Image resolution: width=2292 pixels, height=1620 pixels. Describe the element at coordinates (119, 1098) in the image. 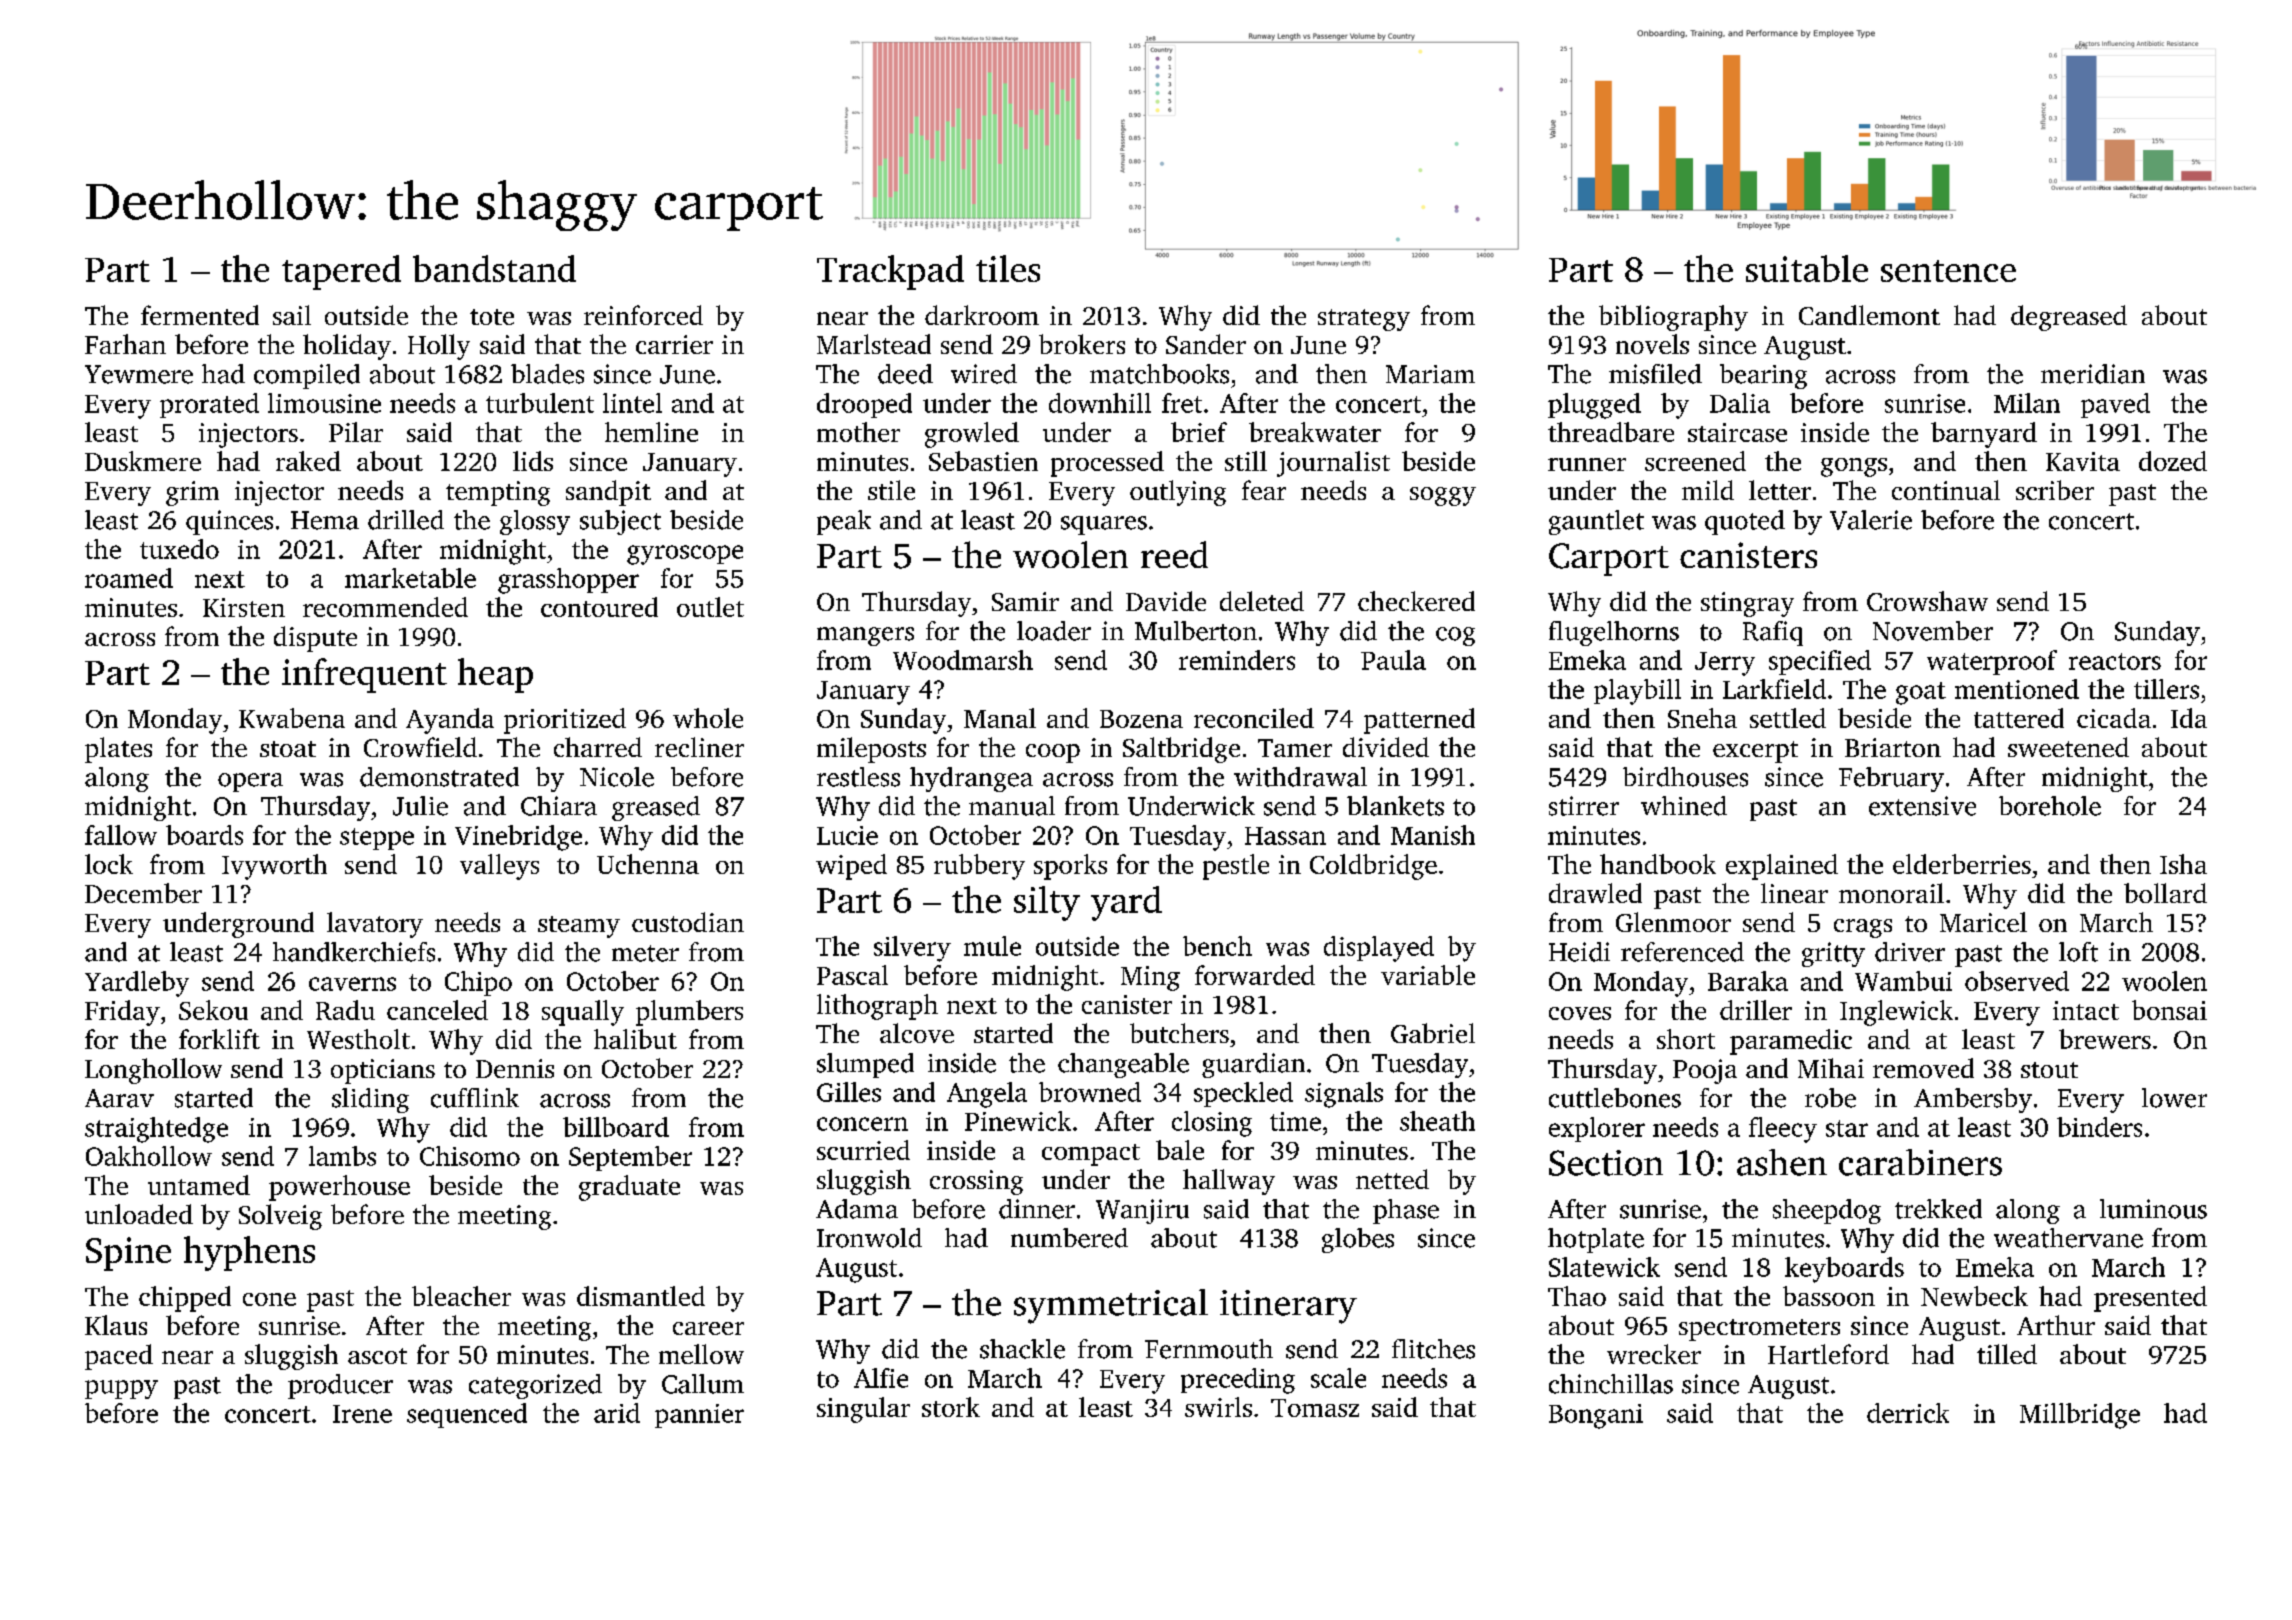

I see `Aarav` at that location.
